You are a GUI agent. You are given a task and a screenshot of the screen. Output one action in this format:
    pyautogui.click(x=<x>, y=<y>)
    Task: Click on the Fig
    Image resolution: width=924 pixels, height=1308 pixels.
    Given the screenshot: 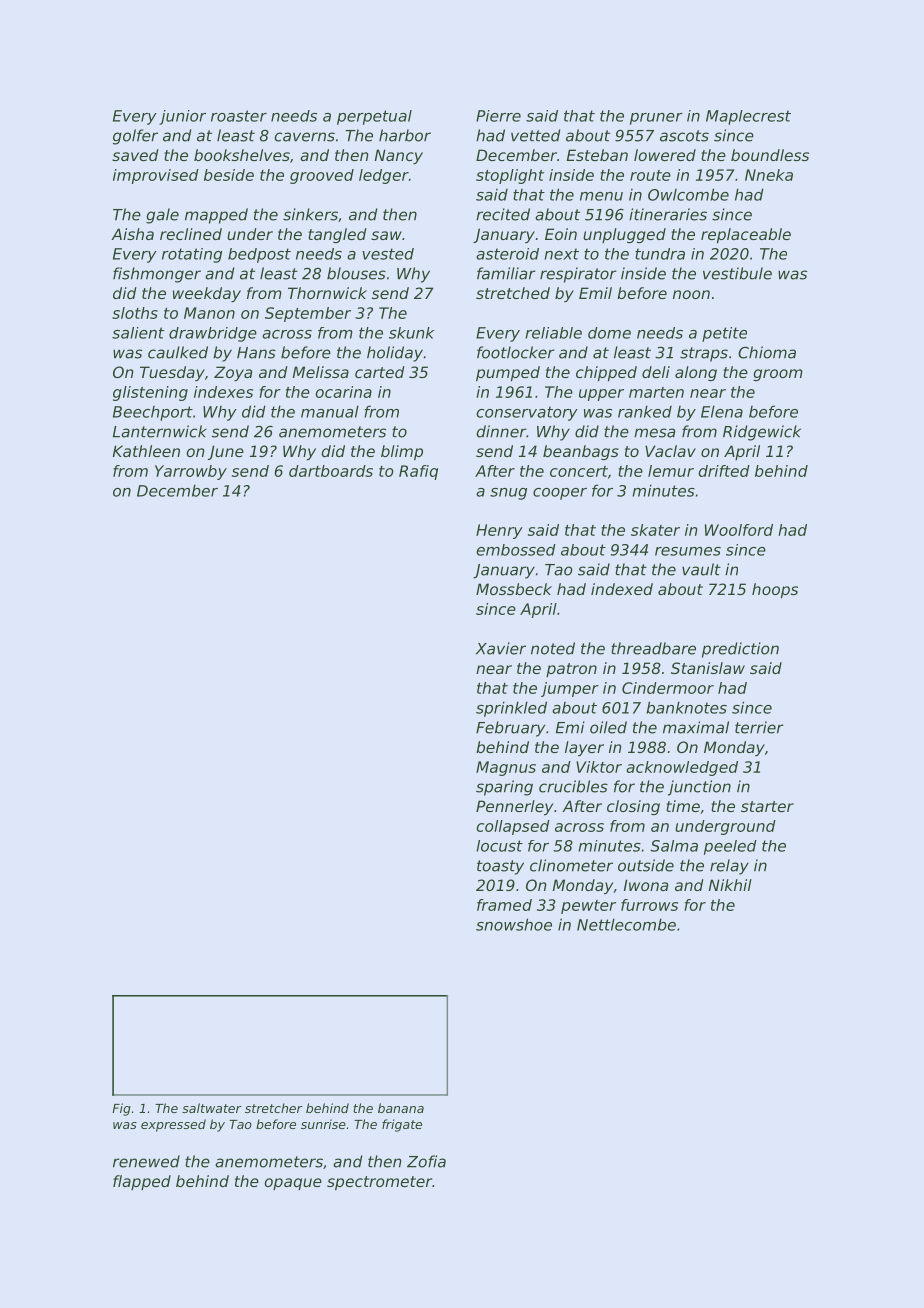 What is the action you would take?
    pyautogui.click(x=121, y=1109)
